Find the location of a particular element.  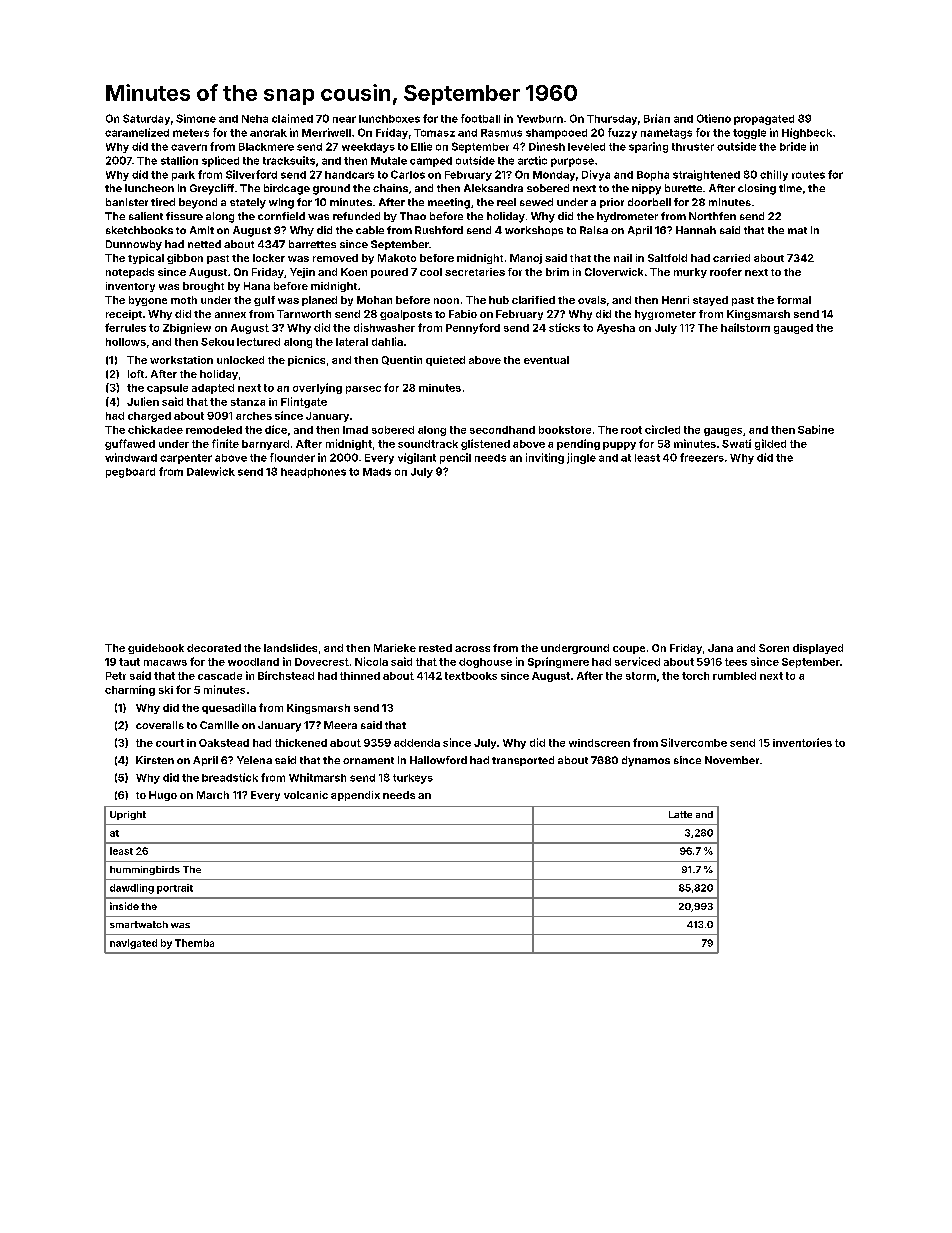

portrait is located at coordinates (175, 889).
